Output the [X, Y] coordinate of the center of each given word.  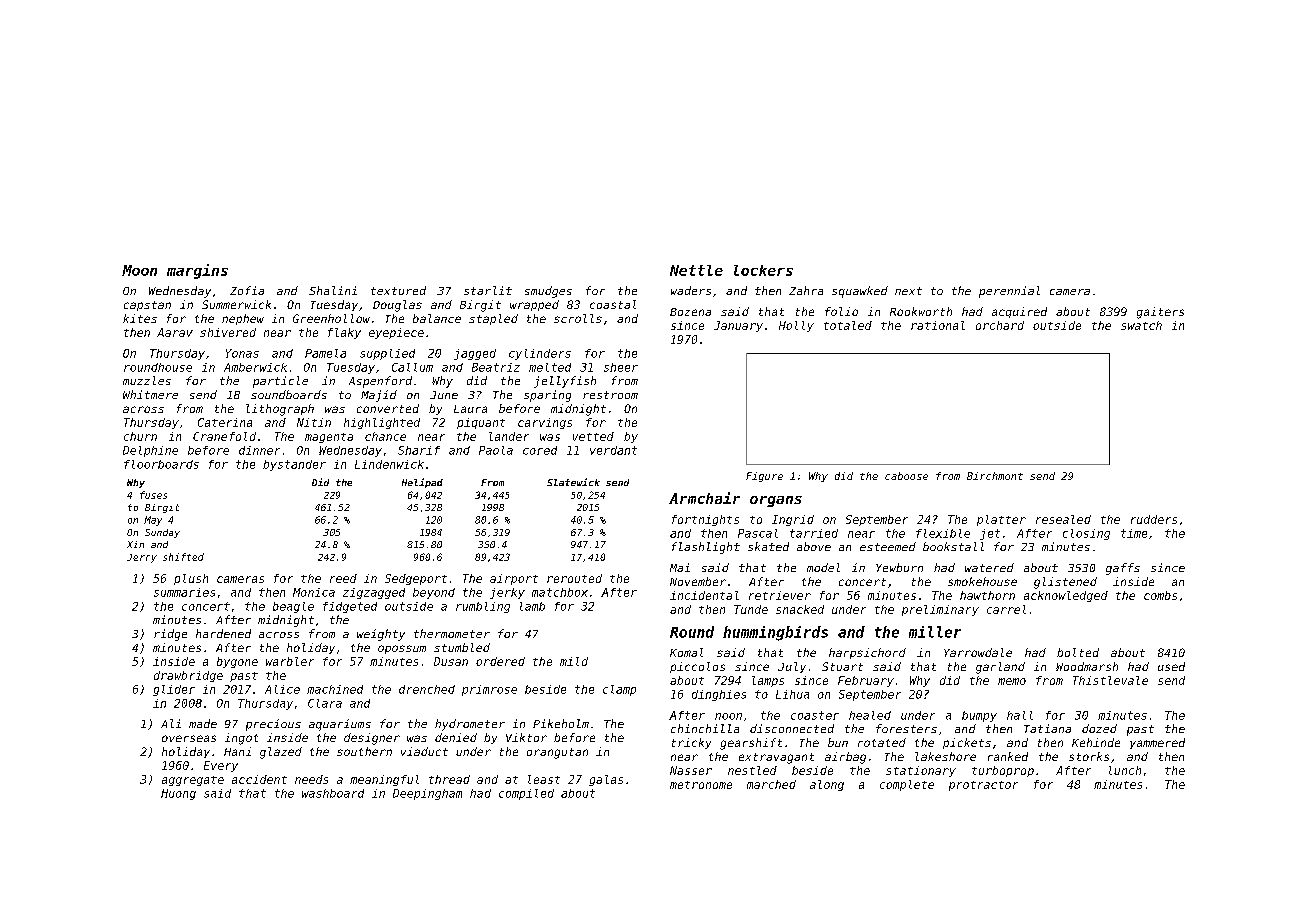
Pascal [758, 533]
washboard [333, 793]
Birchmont [995, 476]
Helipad [422, 483]
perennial [1009, 292]
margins [197, 271]
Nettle [696, 270]
